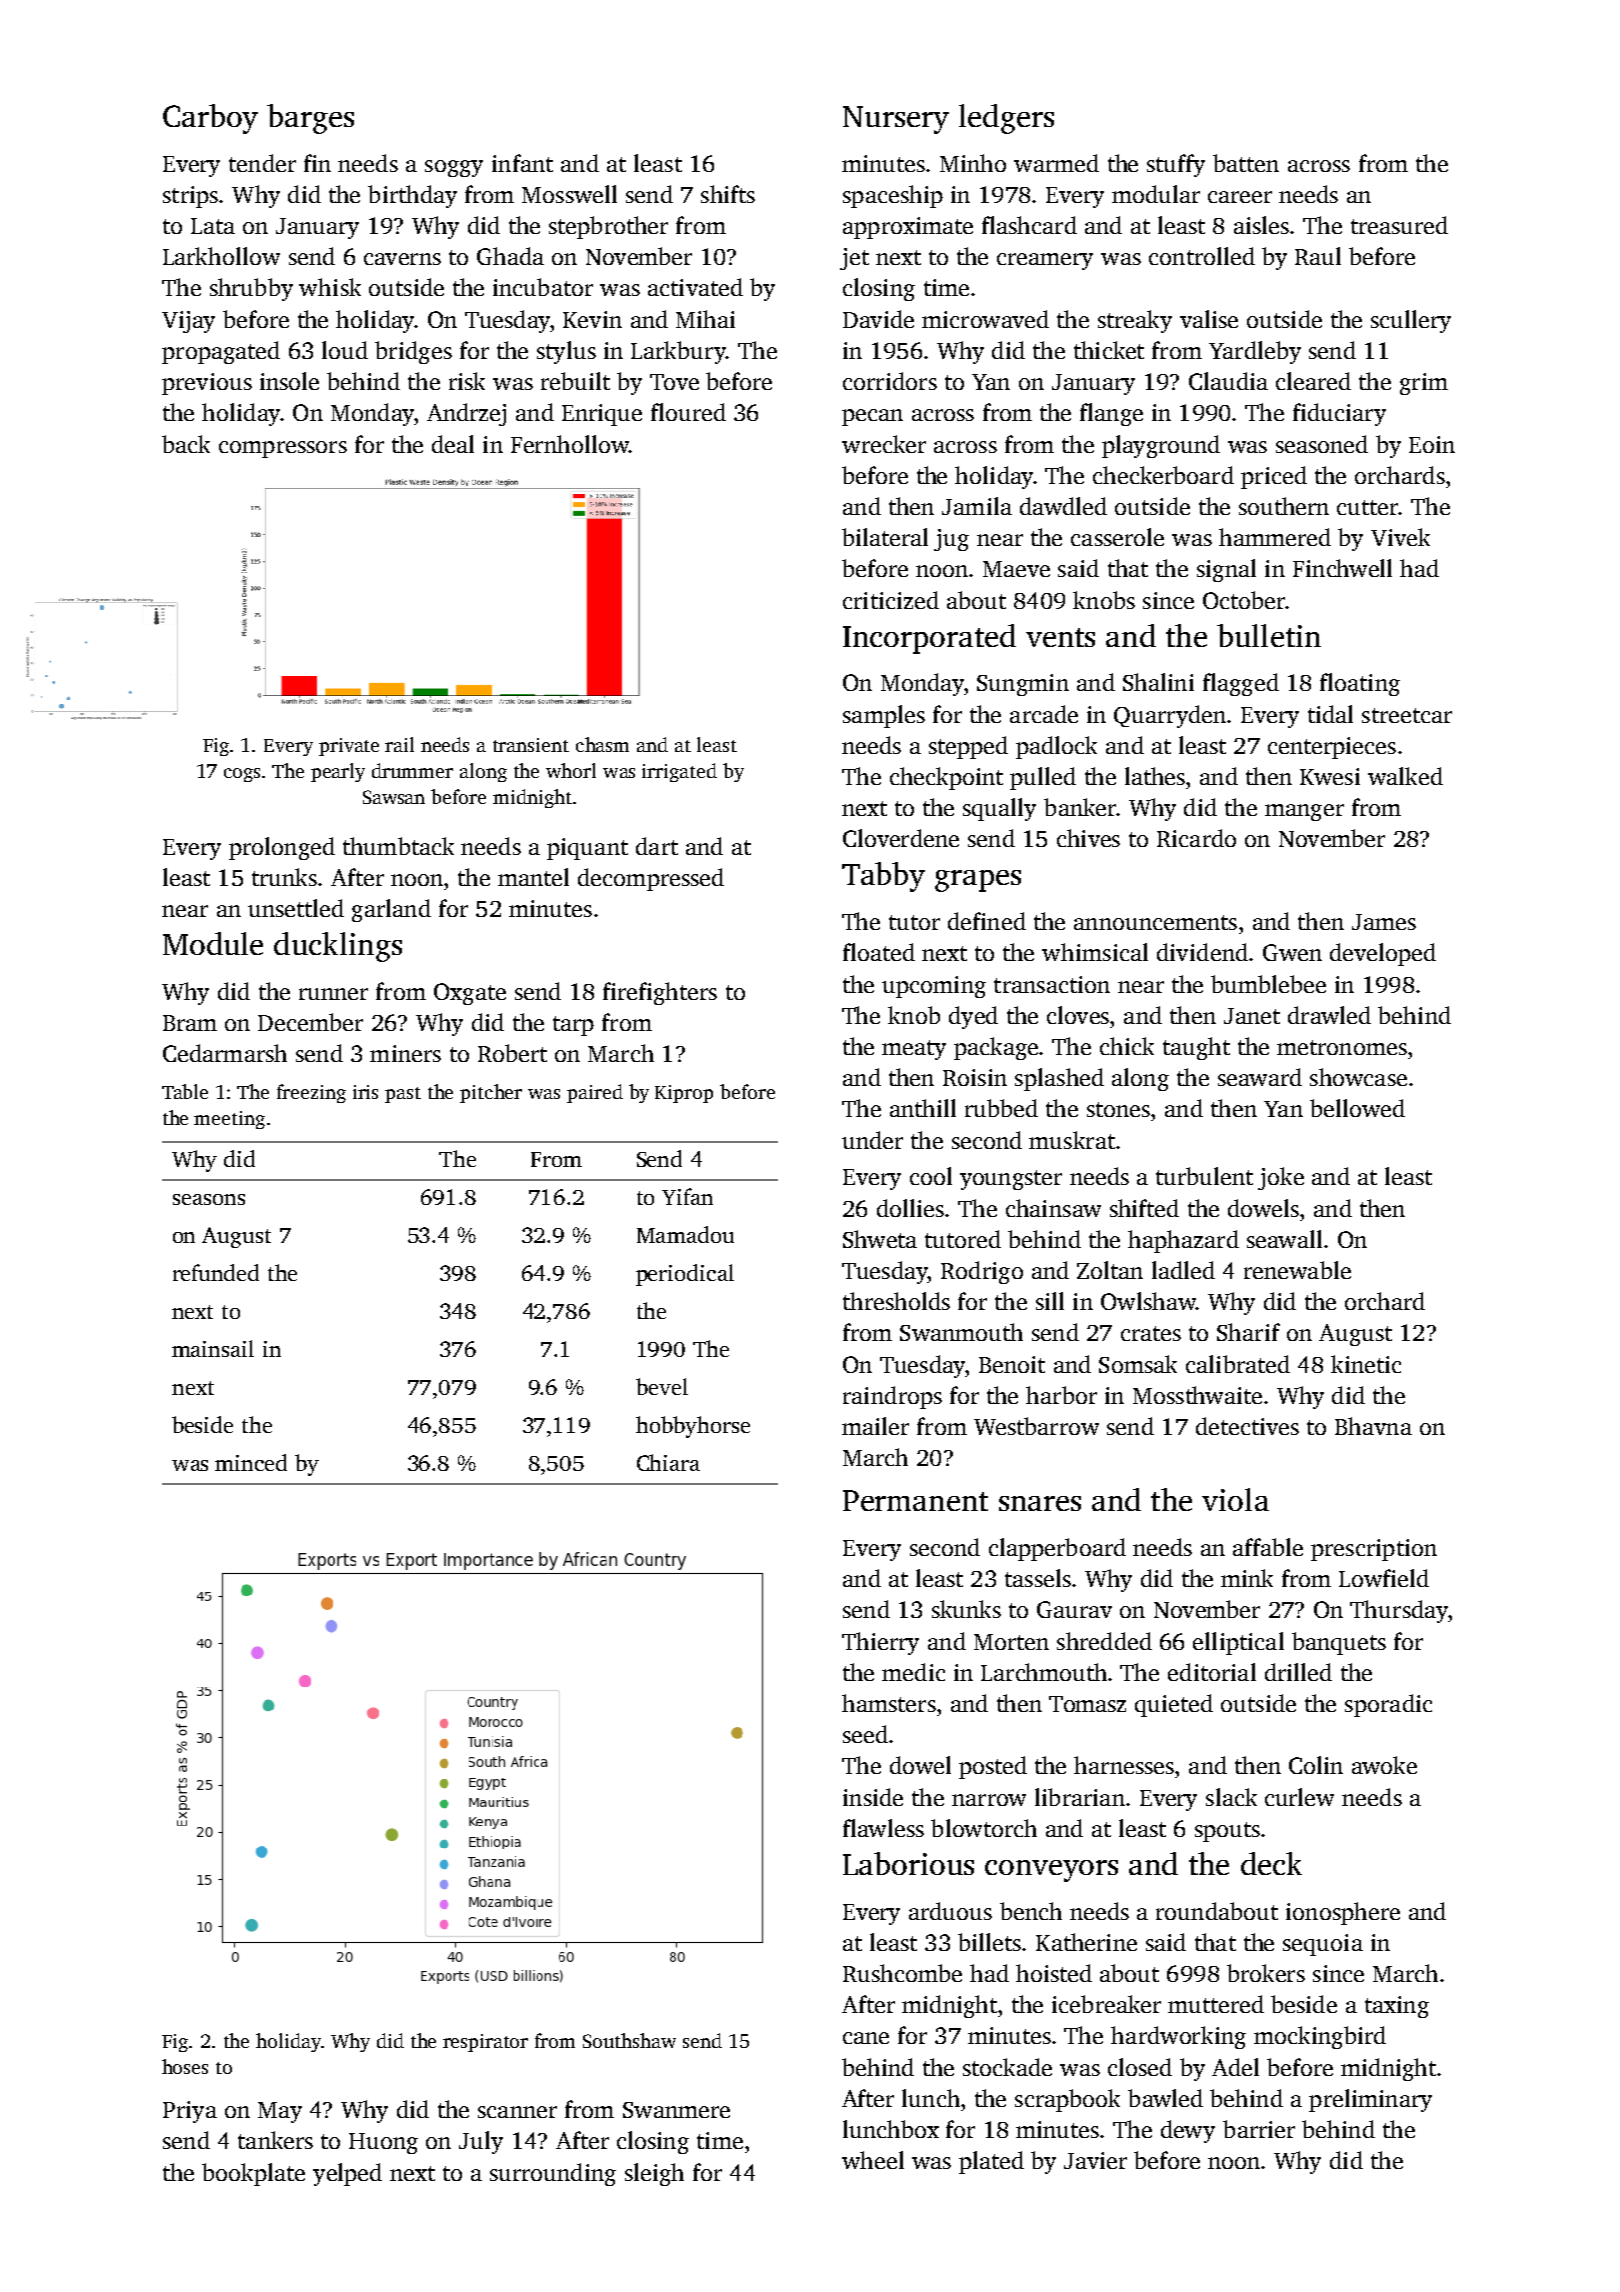  I want to click on whimsical, so click(1095, 952).
